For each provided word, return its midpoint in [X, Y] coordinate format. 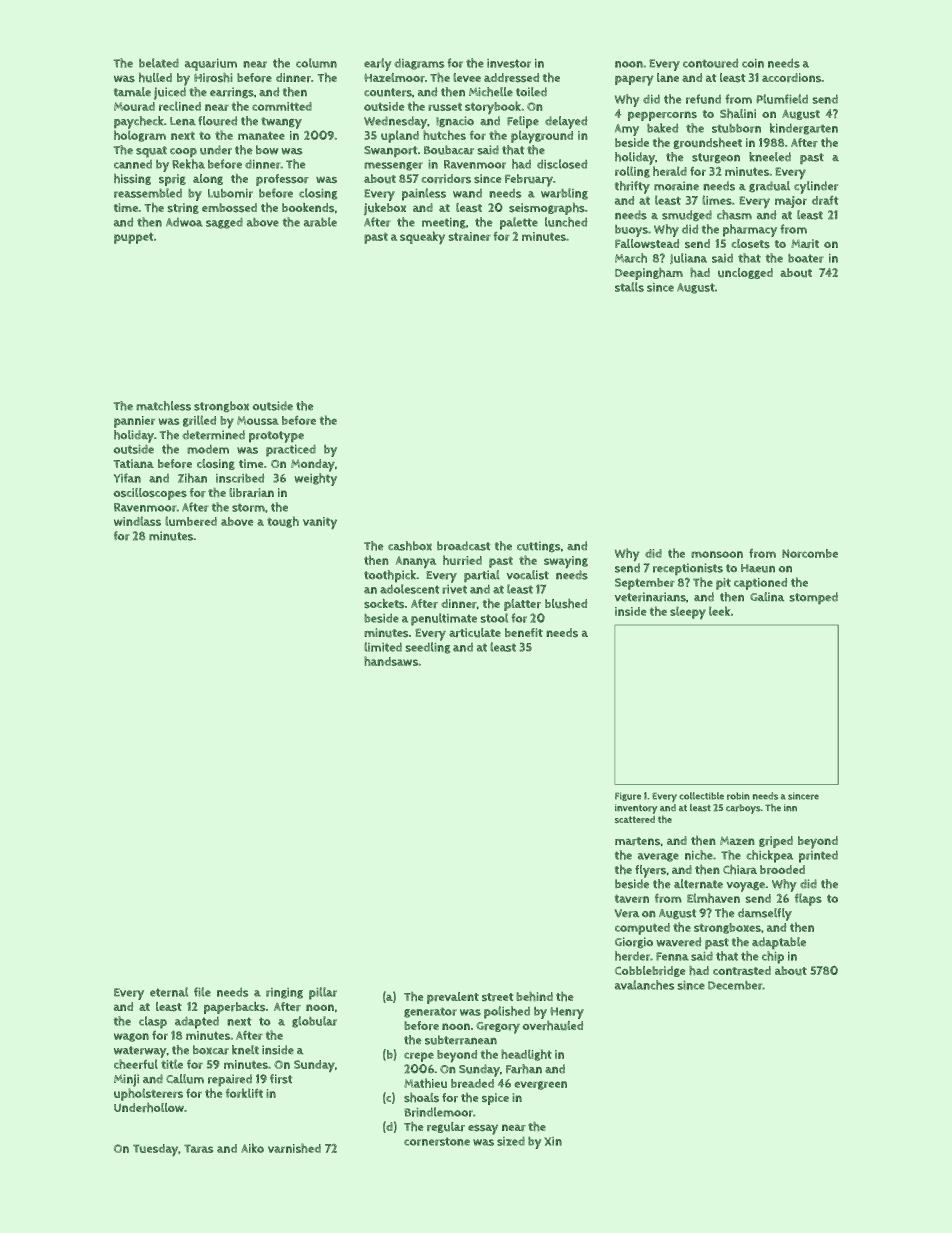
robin [738, 796]
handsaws [391, 661]
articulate [475, 632]
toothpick [390, 576]
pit [723, 584]
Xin [553, 1141]
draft [825, 200]
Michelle [491, 92]
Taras [198, 1149]
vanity [320, 523]
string [183, 208]
